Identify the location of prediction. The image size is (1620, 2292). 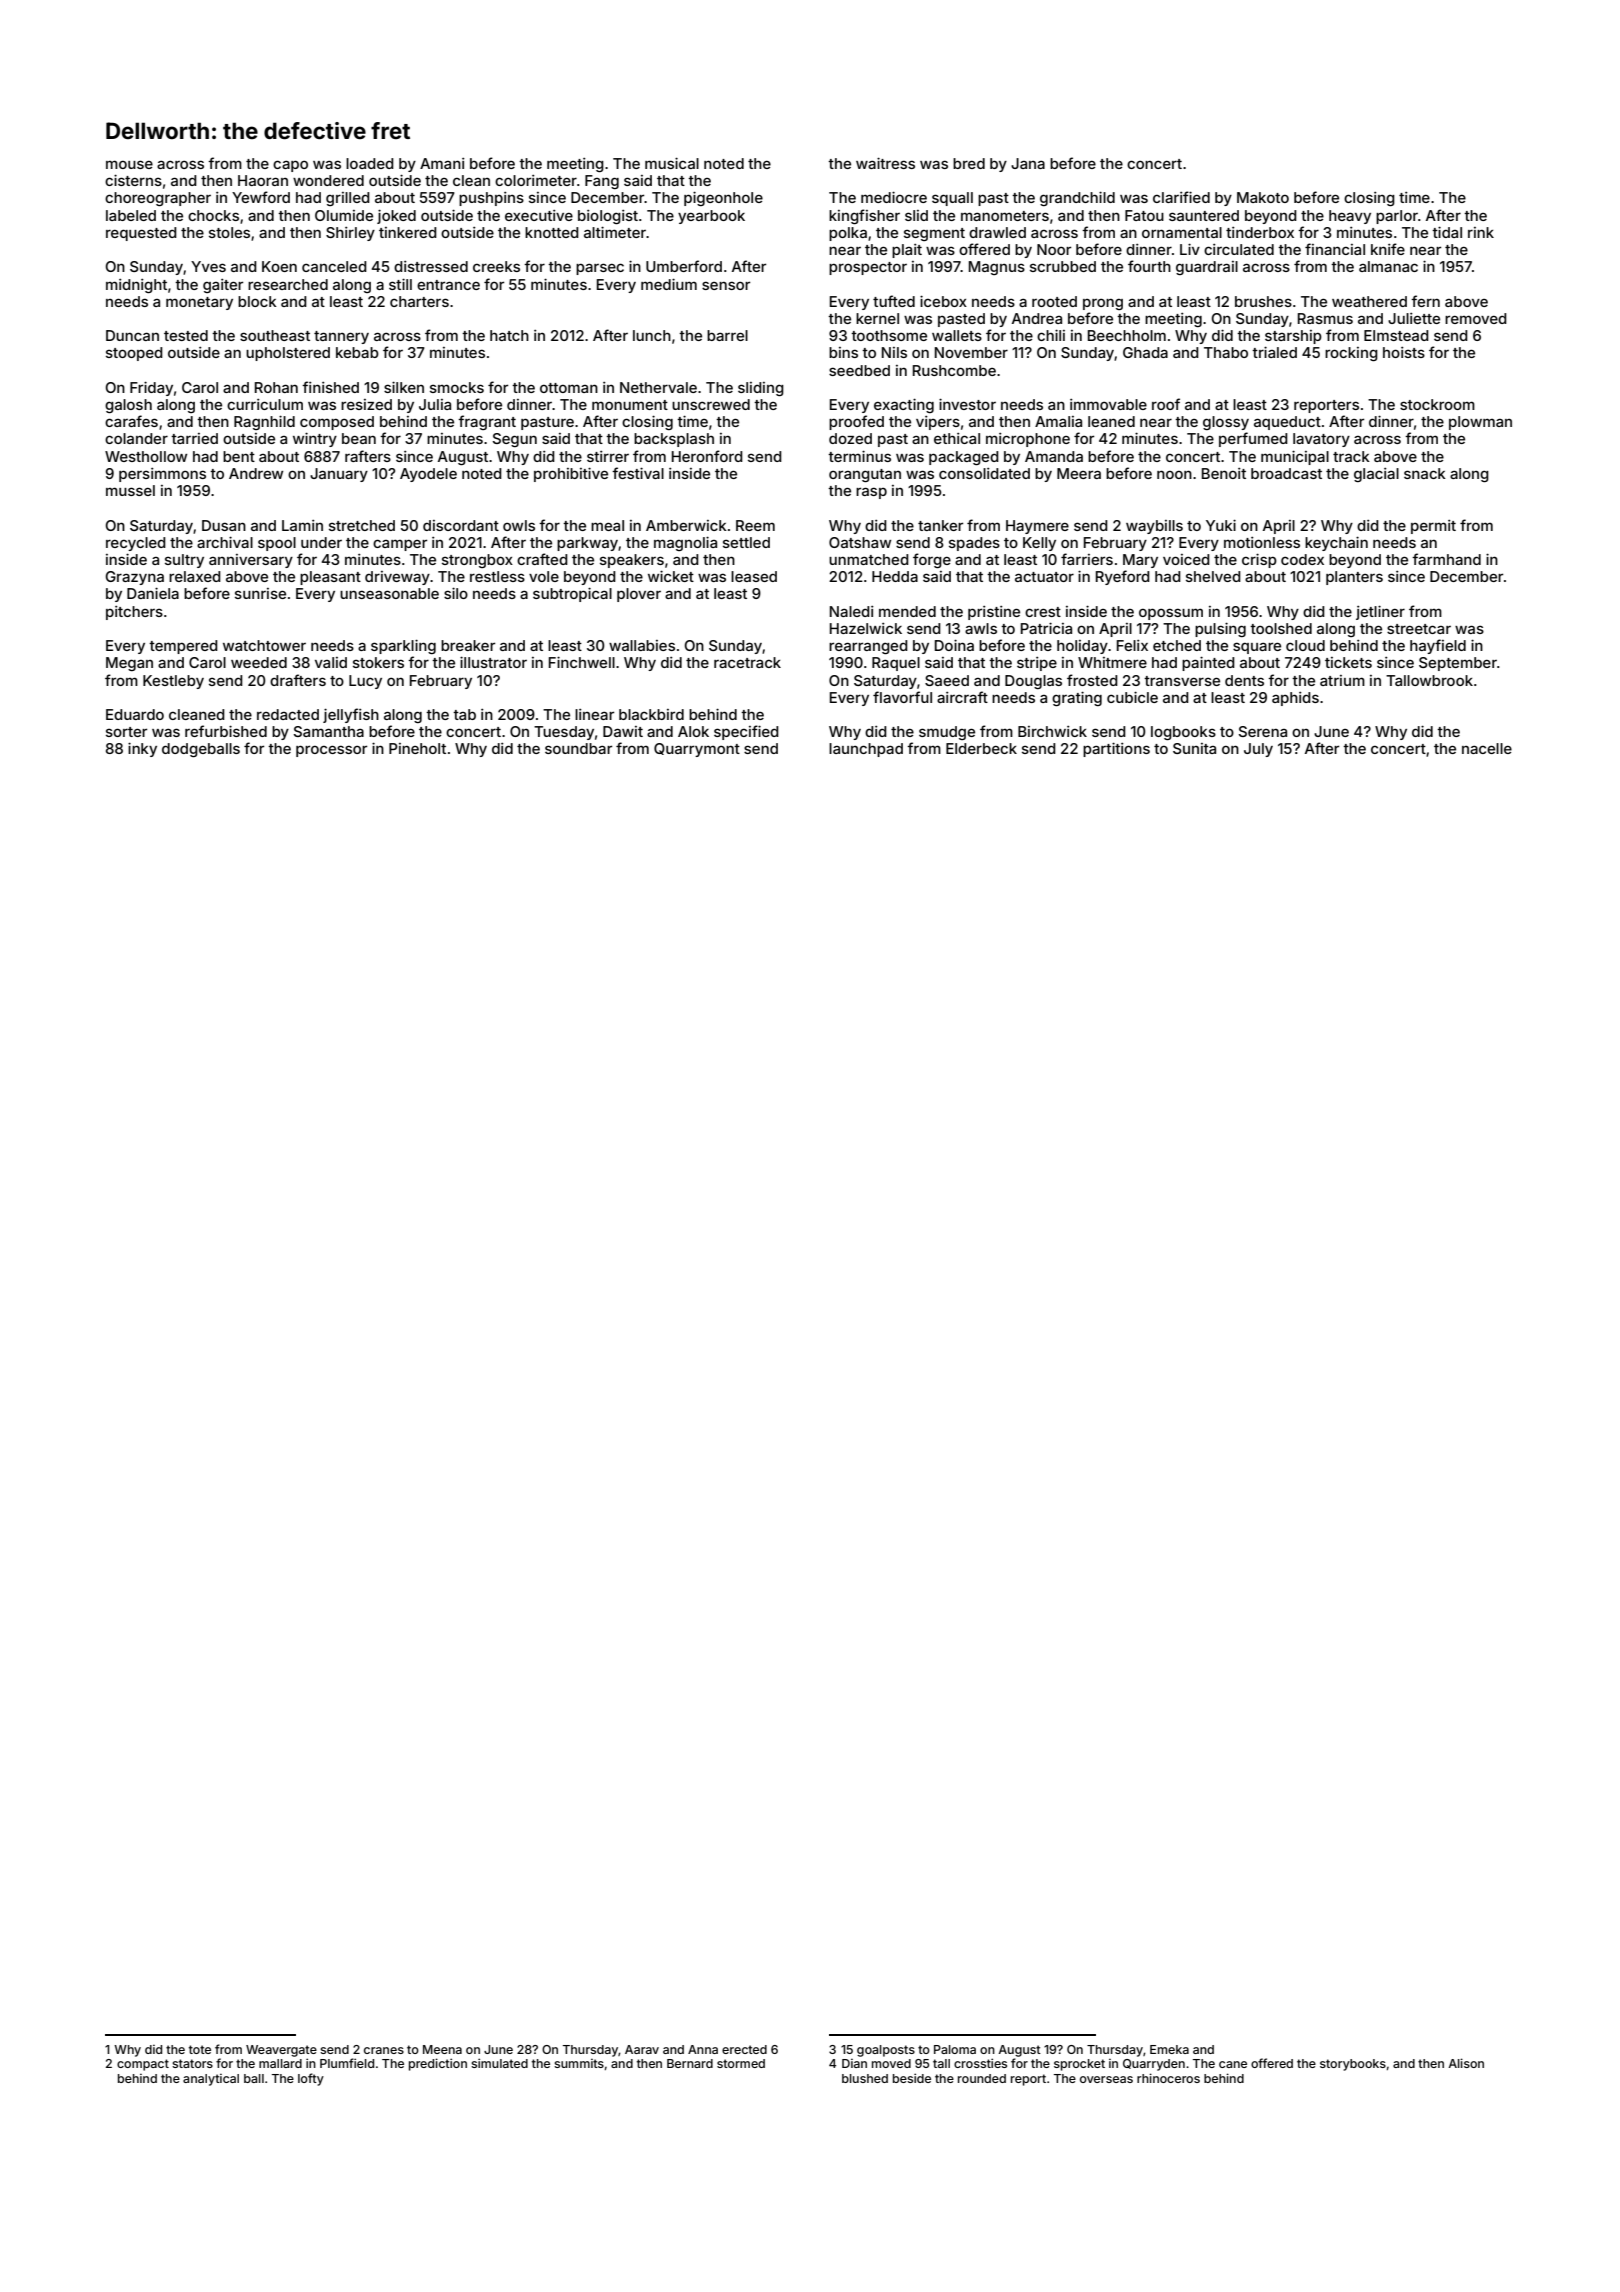
(438, 2064).
